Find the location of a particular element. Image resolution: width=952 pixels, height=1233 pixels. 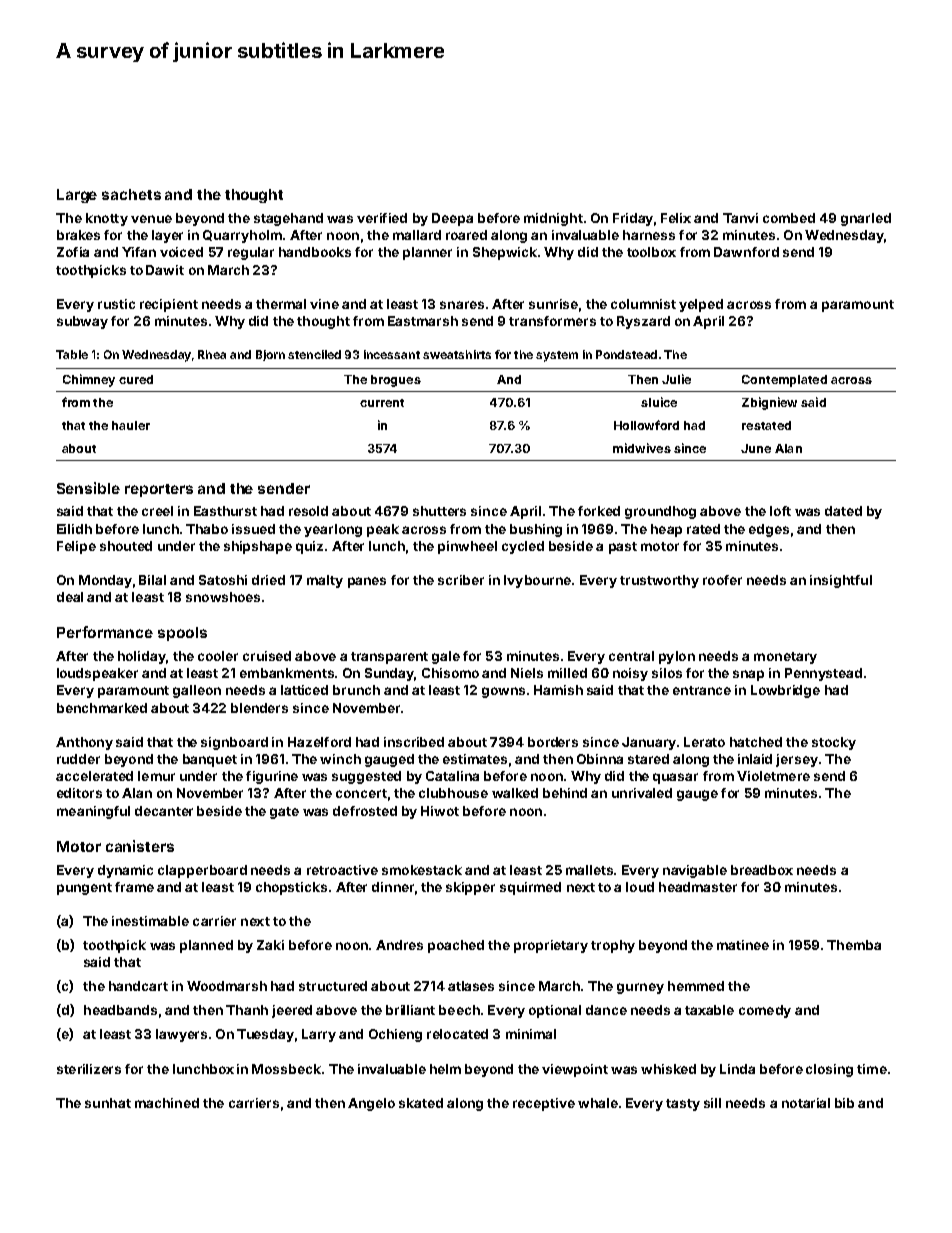

dated is located at coordinates (843, 511).
